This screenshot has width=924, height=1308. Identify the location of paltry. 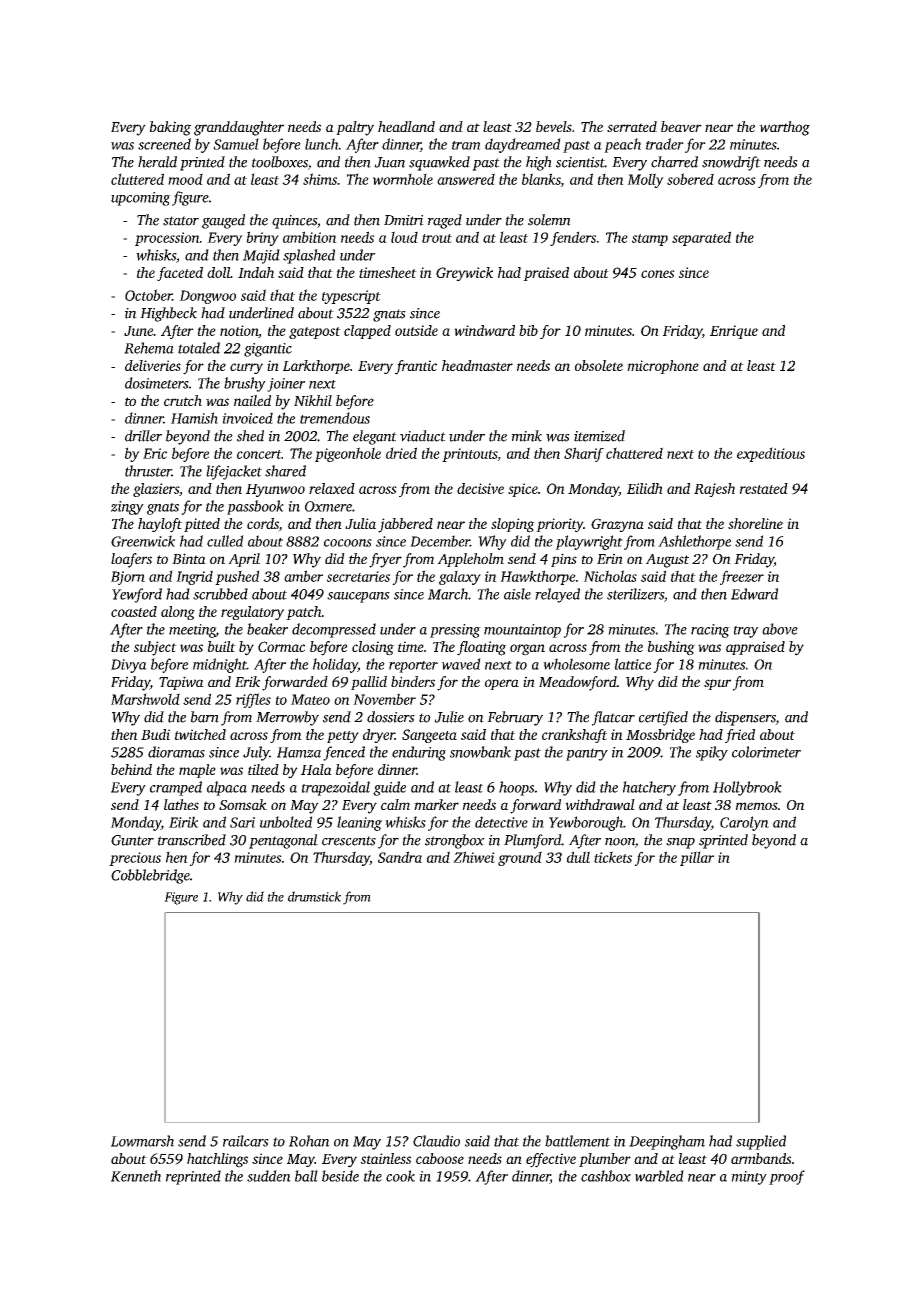
(355, 128).
